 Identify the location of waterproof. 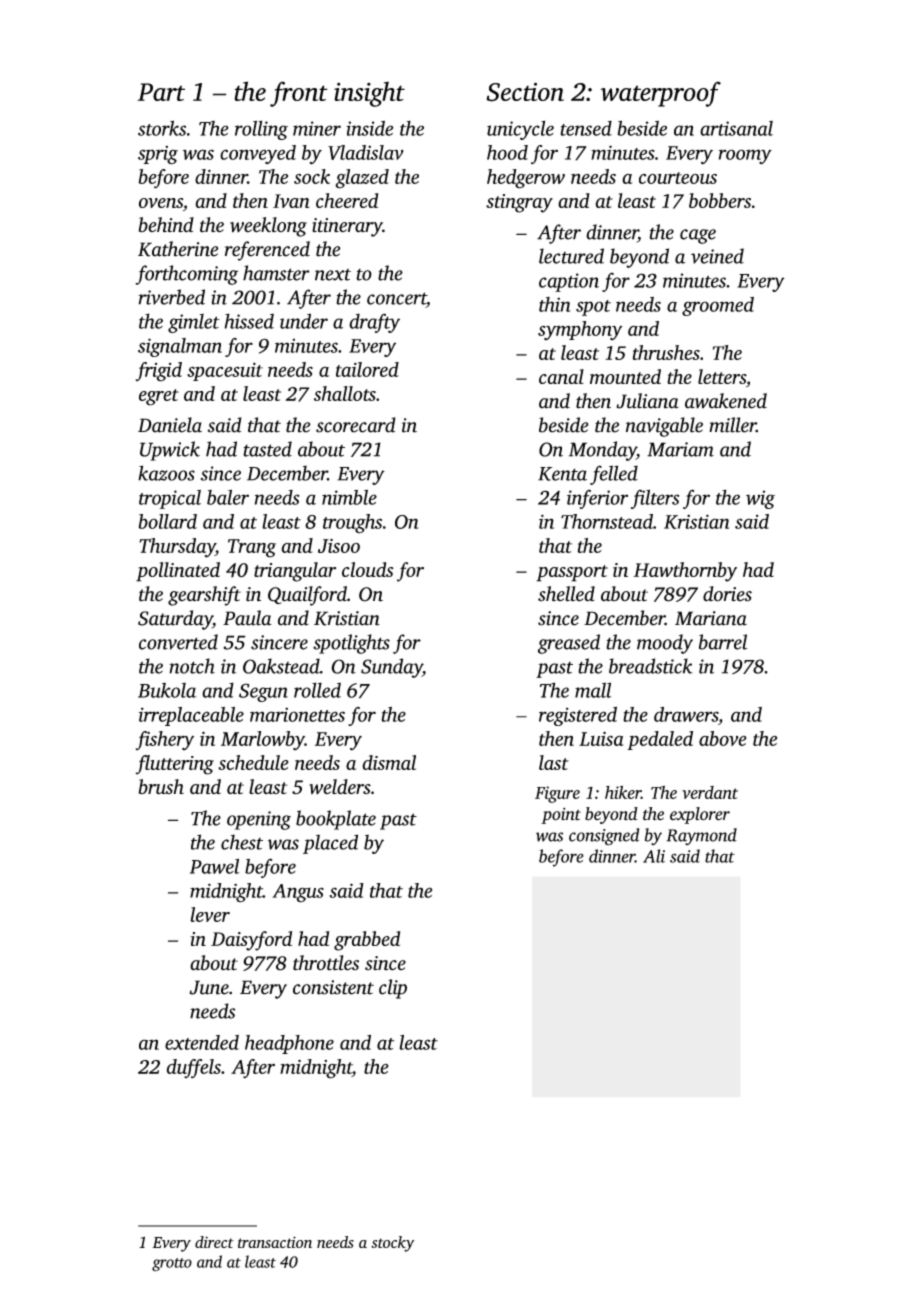
(661, 94).
